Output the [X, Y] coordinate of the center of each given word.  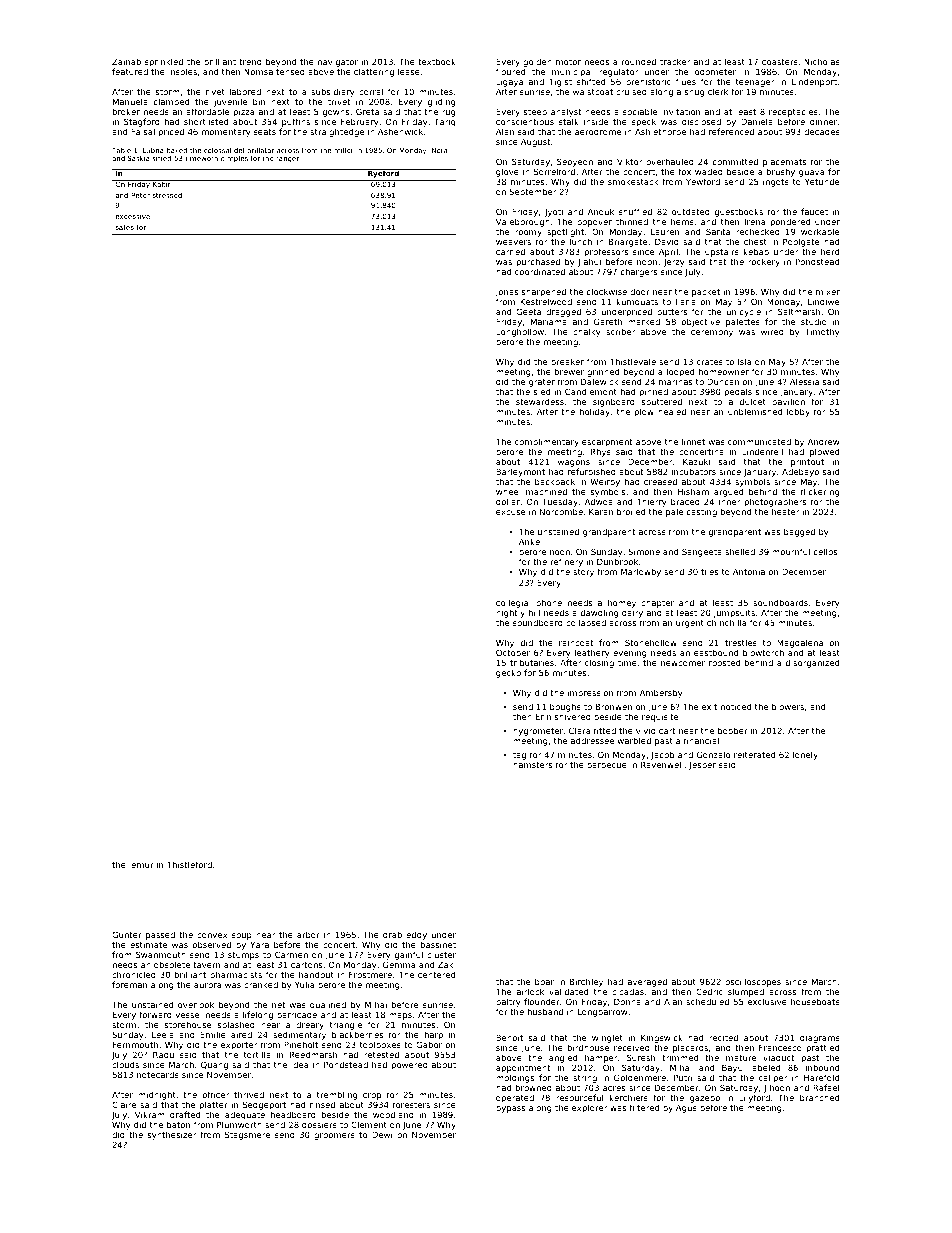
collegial [513, 603]
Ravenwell [662, 764]
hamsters [532, 765]
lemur [141, 865]
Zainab [126, 61]
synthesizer [172, 1135]
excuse [510, 512]
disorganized [812, 663]
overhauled [670, 161]
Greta [367, 111]
